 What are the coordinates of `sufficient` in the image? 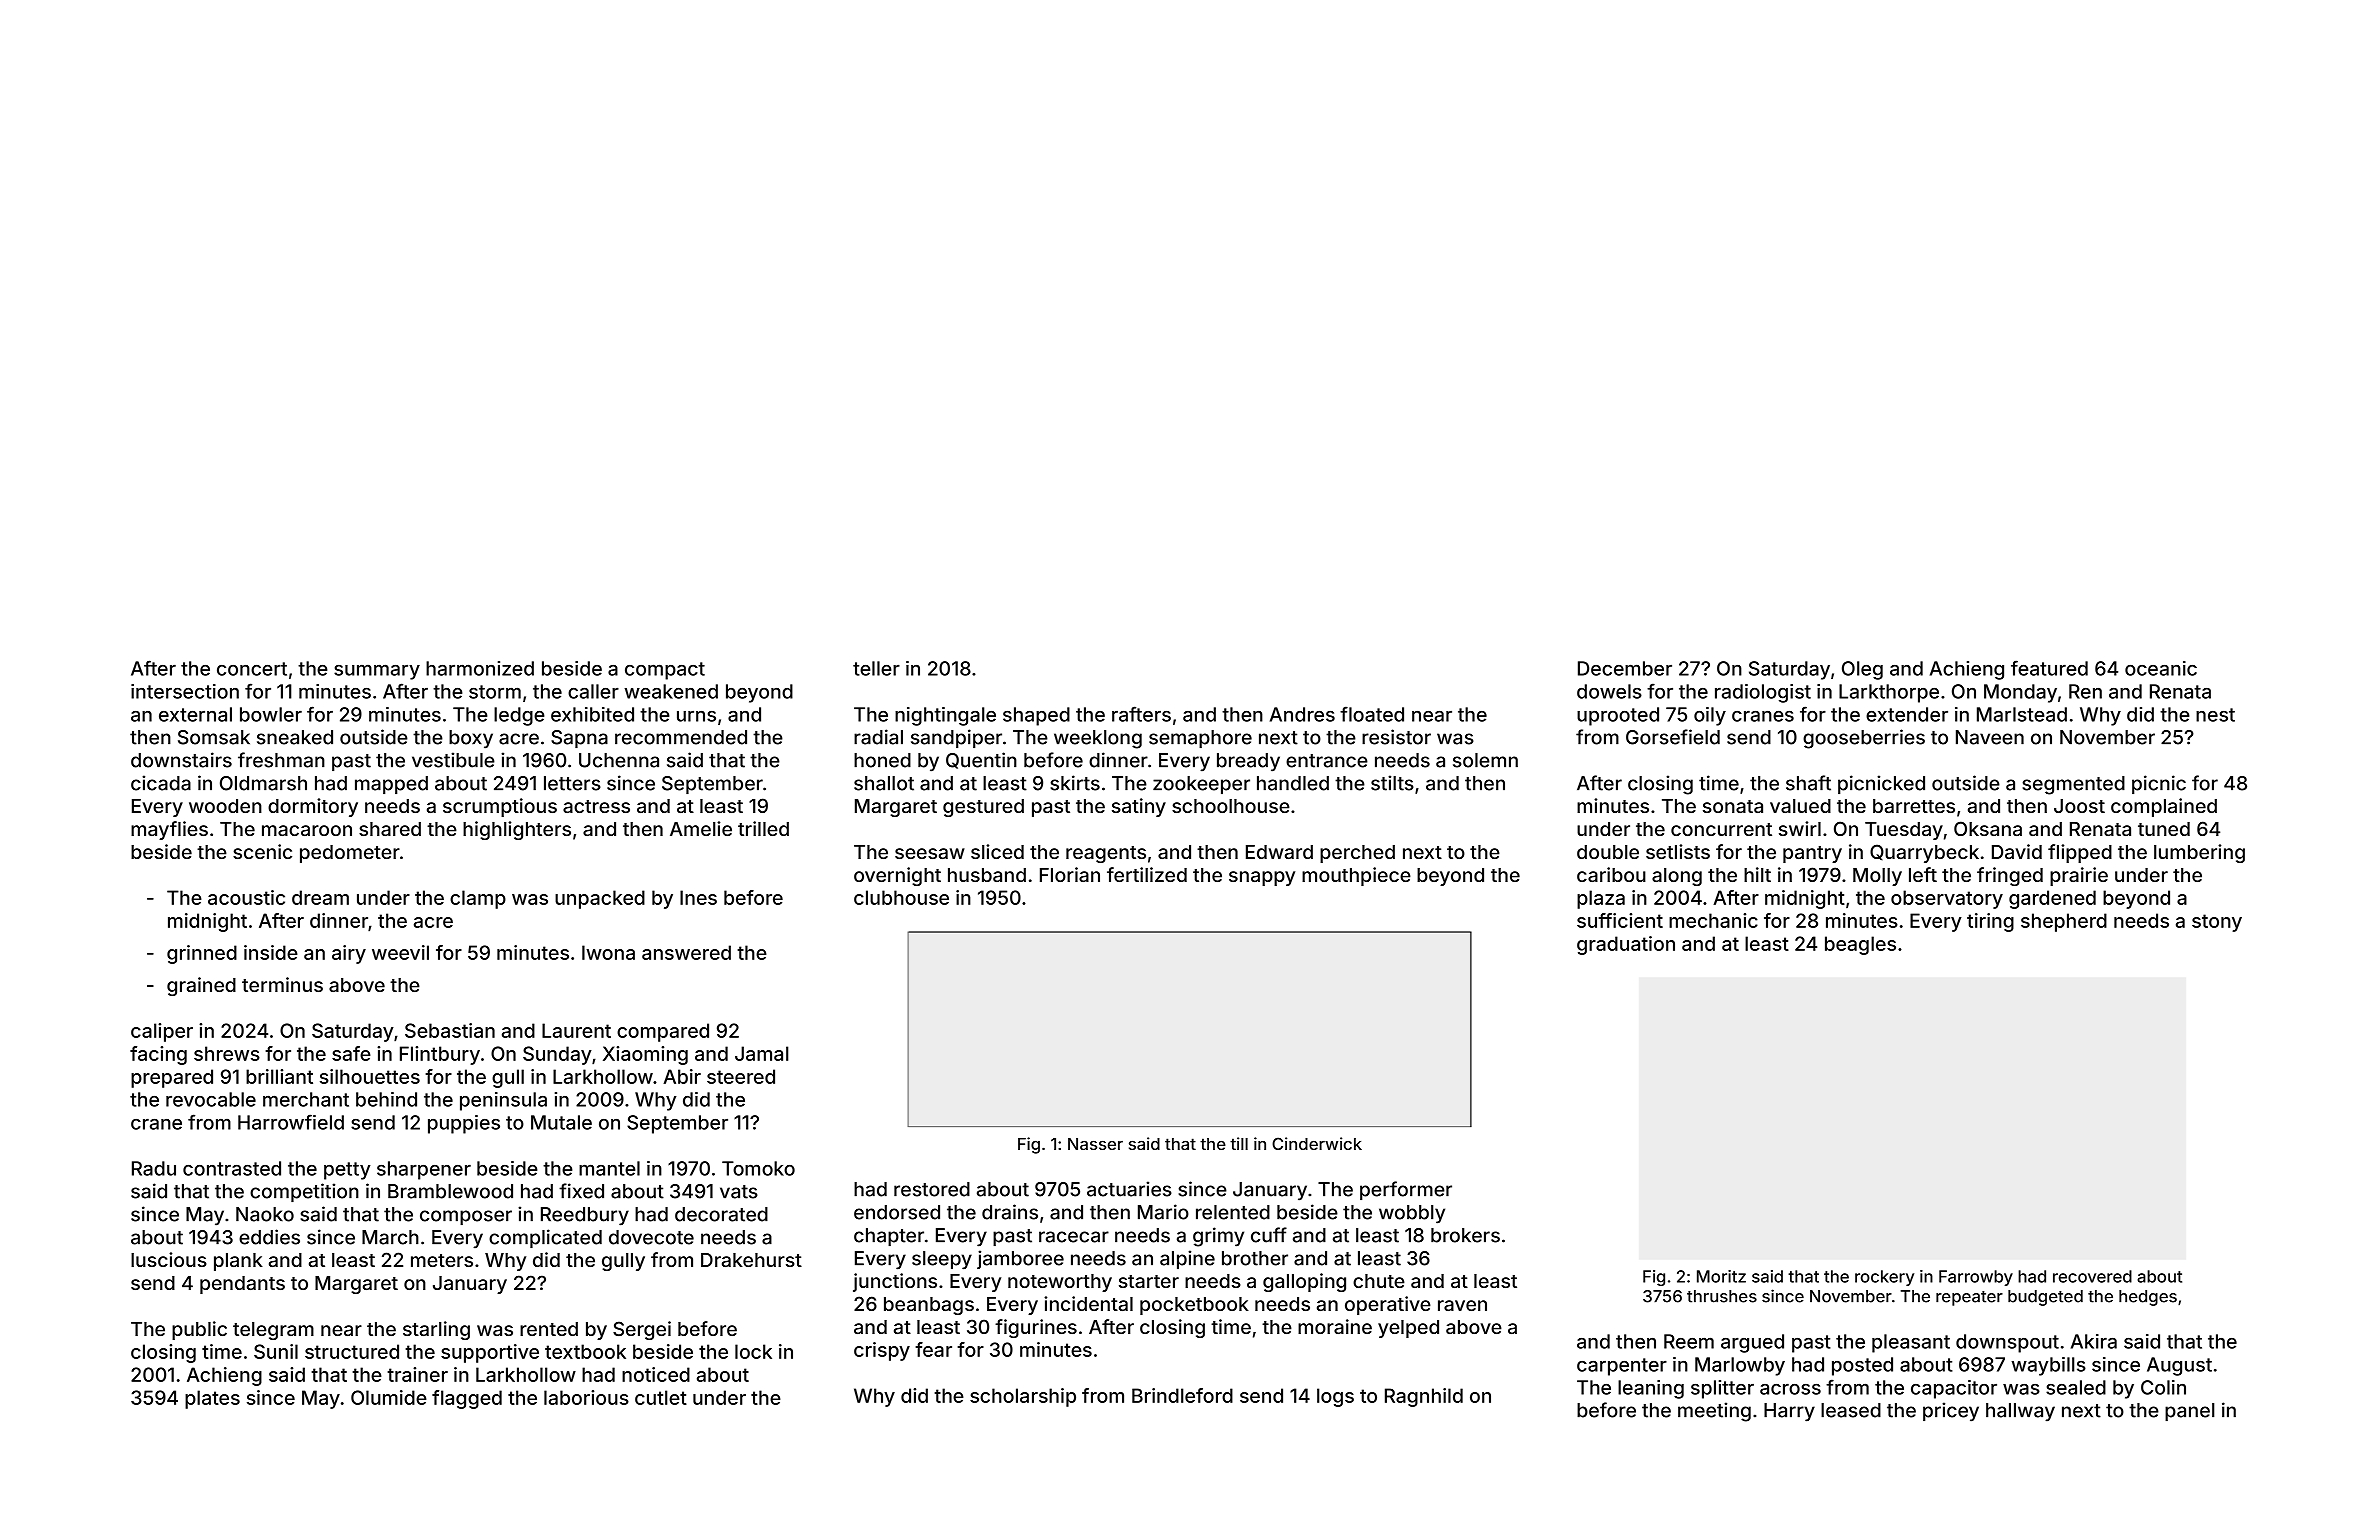 It's located at (1620, 920).
